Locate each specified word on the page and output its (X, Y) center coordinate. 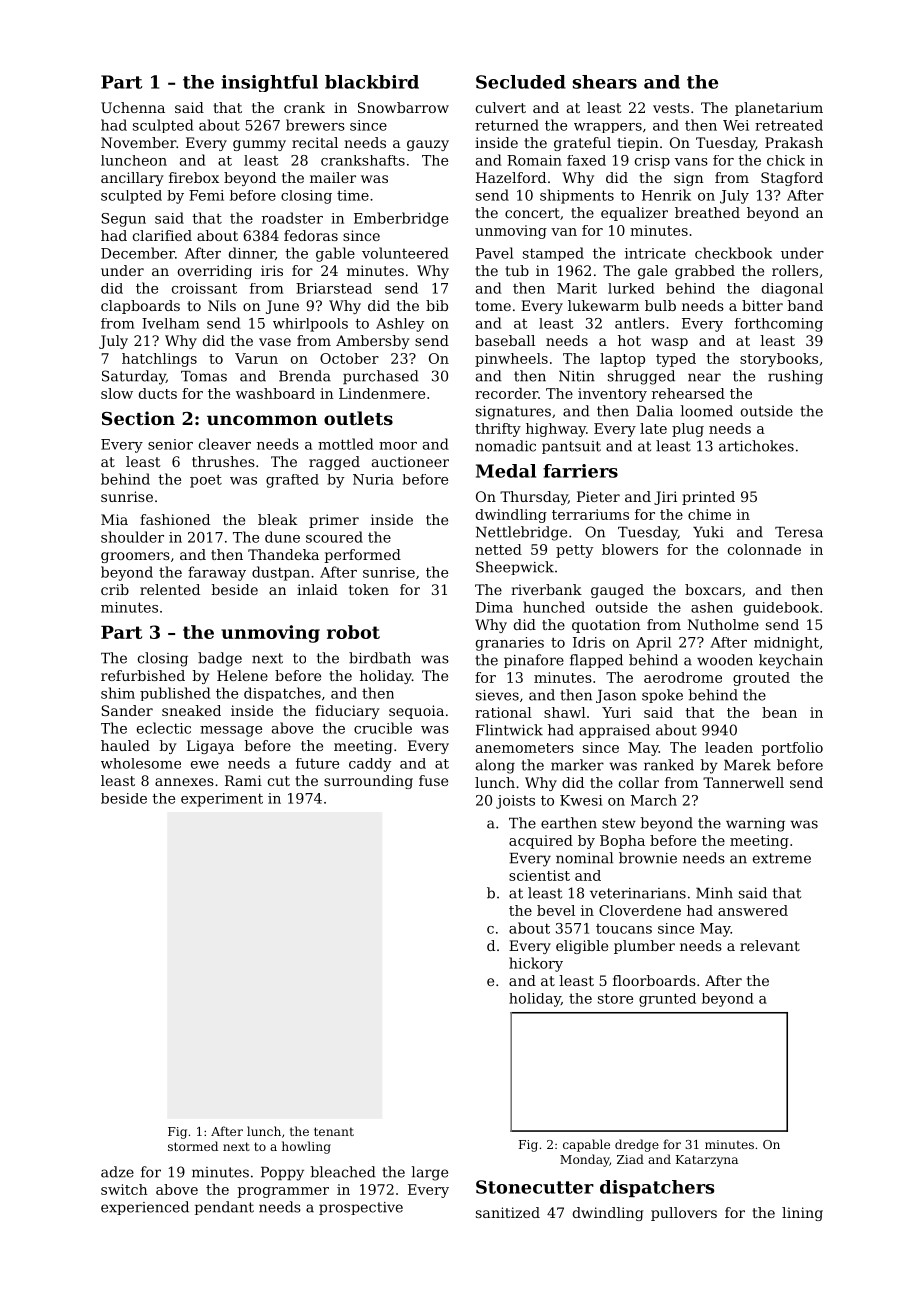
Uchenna (133, 107)
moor (398, 446)
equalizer (634, 214)
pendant (224, 1208)
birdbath (380, 658)
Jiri (665, 498)
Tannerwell (743, 782)
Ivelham (170, 323)
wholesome (141, 763)
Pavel (494, 253)
